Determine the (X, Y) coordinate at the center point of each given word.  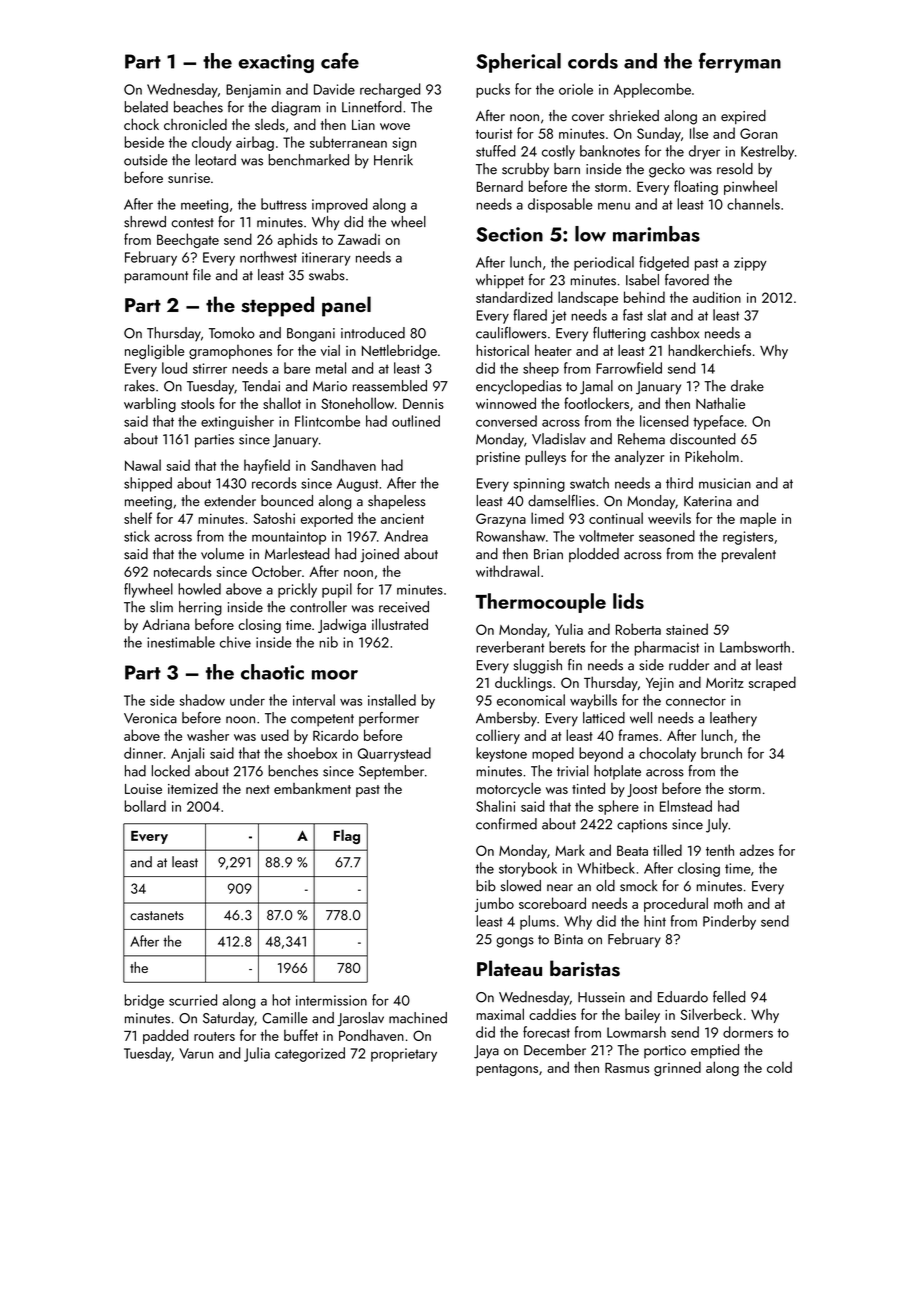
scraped (772, 683)
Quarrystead (394, 754)
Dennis (423, 404)
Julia (257, 1054)
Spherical (518, 63)
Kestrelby (767, 152)
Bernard (500, 186)
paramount (156, 277)
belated (146, 107)
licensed (664, 421)
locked (171, 771)
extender (230, 501)
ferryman (740, 62)
